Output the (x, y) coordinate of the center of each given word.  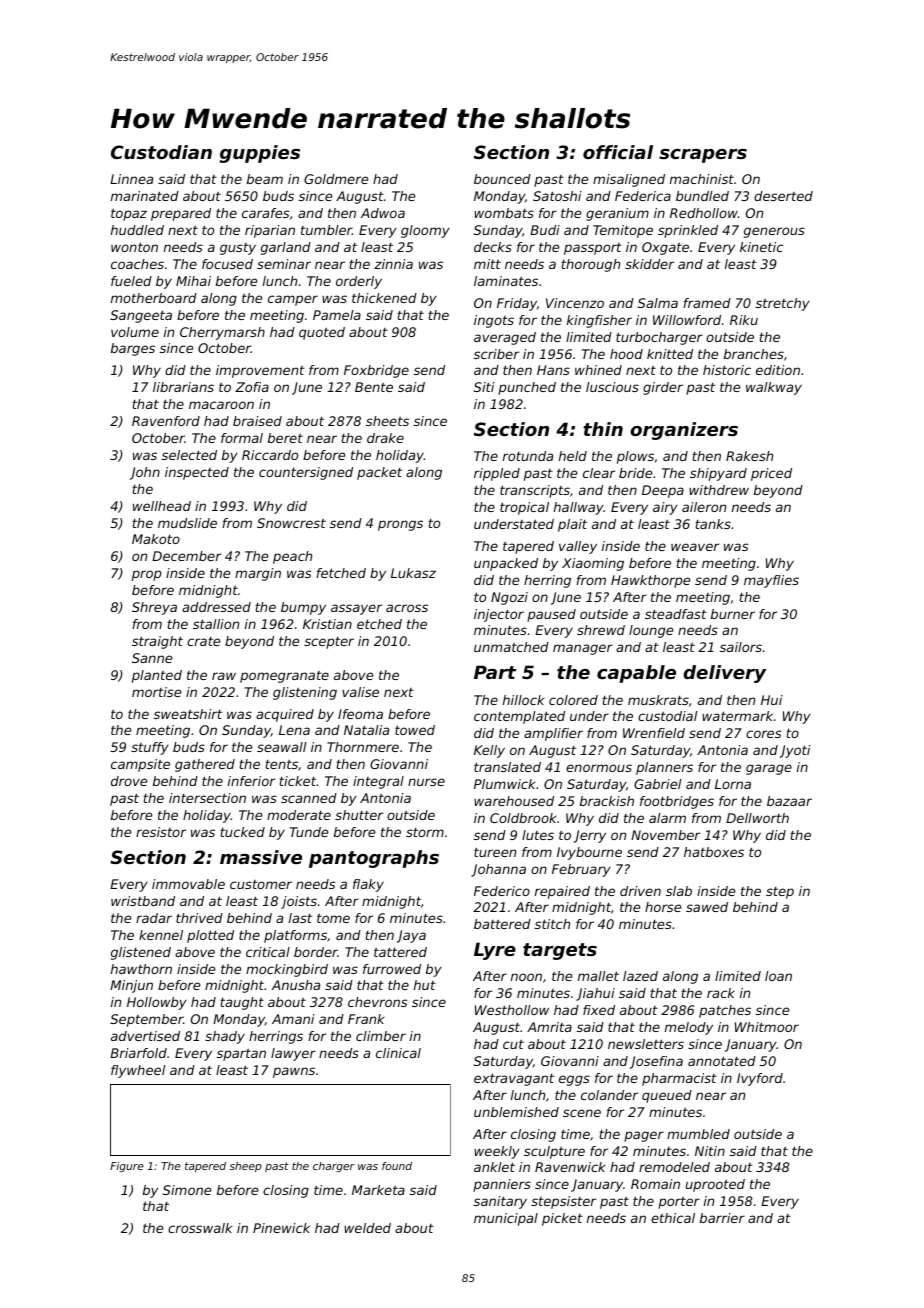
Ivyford (760, 1079)
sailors (741, 647)
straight (157, 642)
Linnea (131, 179)
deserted (783, 196)
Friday (517, 304)
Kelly (489, 751)
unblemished (516, 1112)
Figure (127, 1167)
